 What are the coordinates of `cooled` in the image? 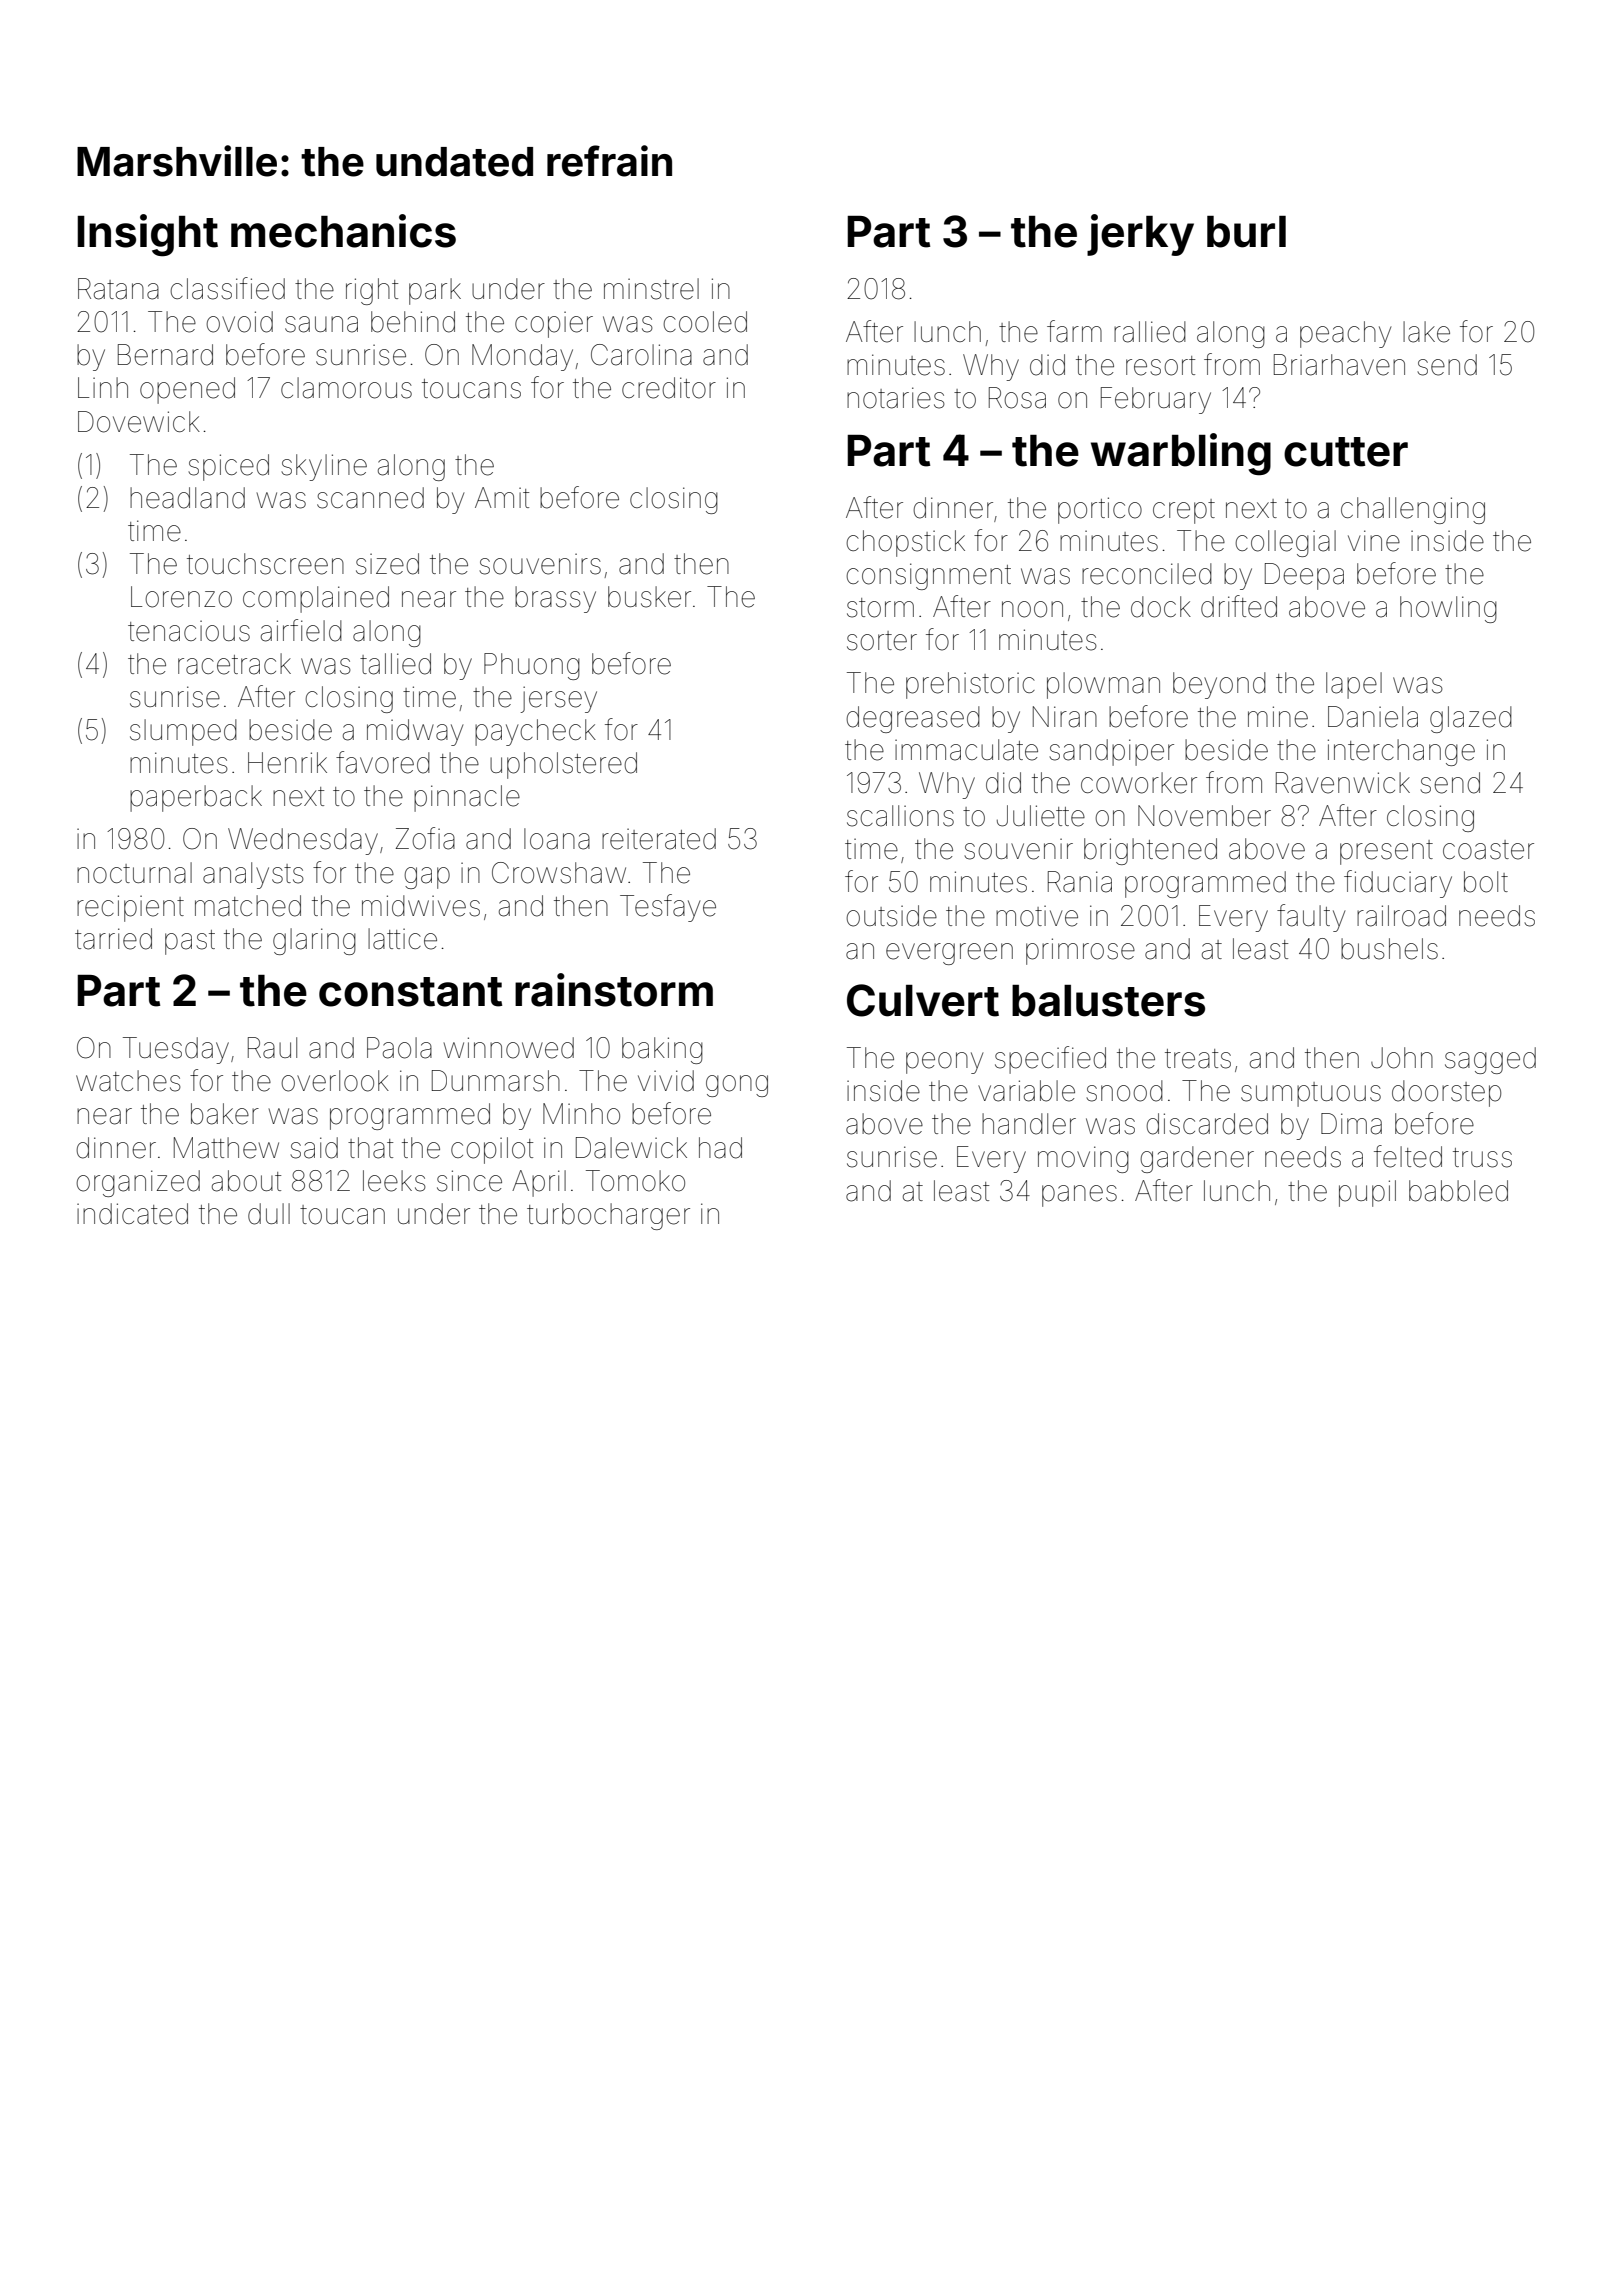 It's located at (705, 322).
